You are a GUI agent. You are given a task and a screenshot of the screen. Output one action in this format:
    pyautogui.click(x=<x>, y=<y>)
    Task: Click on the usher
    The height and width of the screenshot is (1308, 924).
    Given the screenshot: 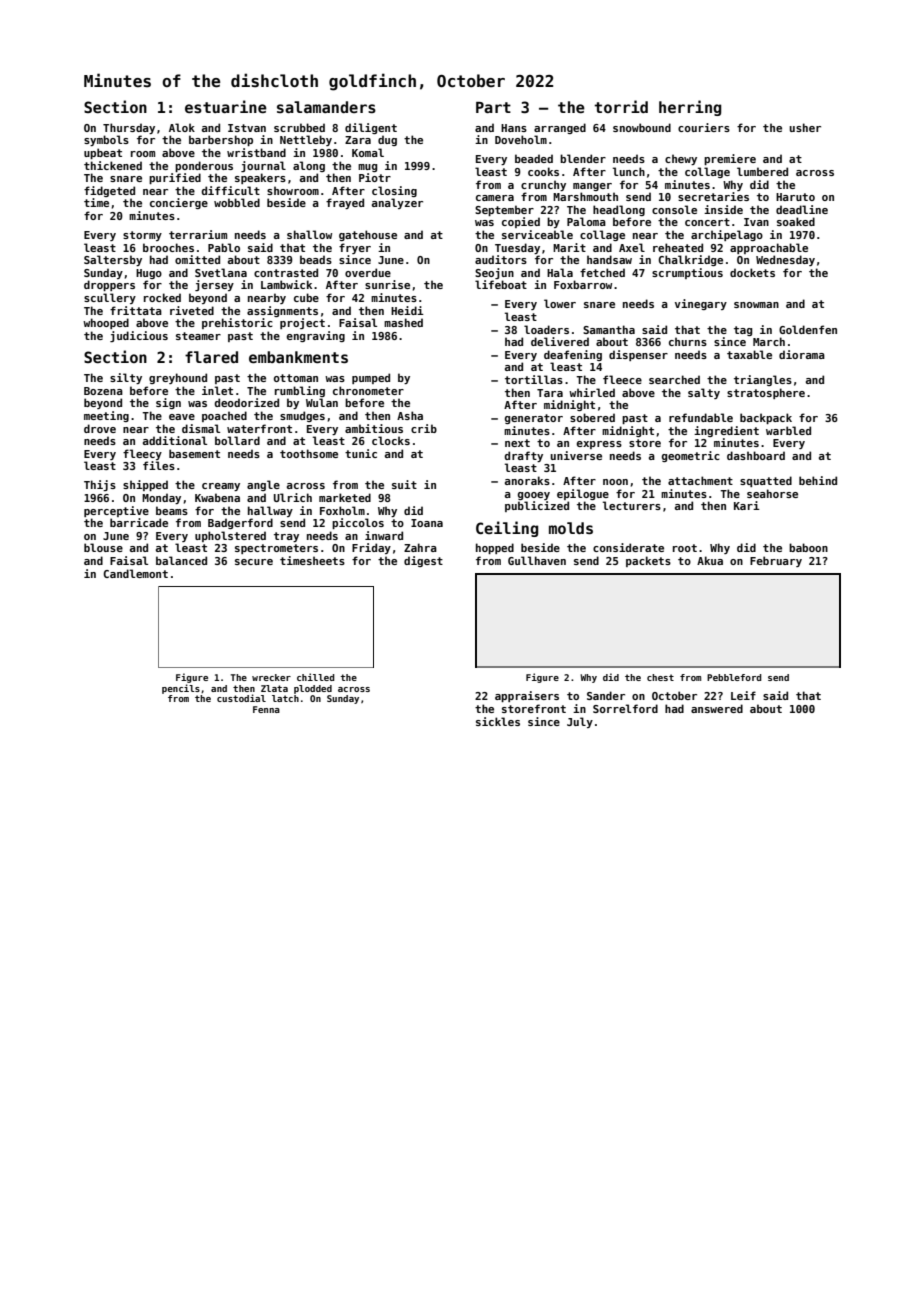 What is the action you would take?
    pyautogui.click(x=805, y=127)
